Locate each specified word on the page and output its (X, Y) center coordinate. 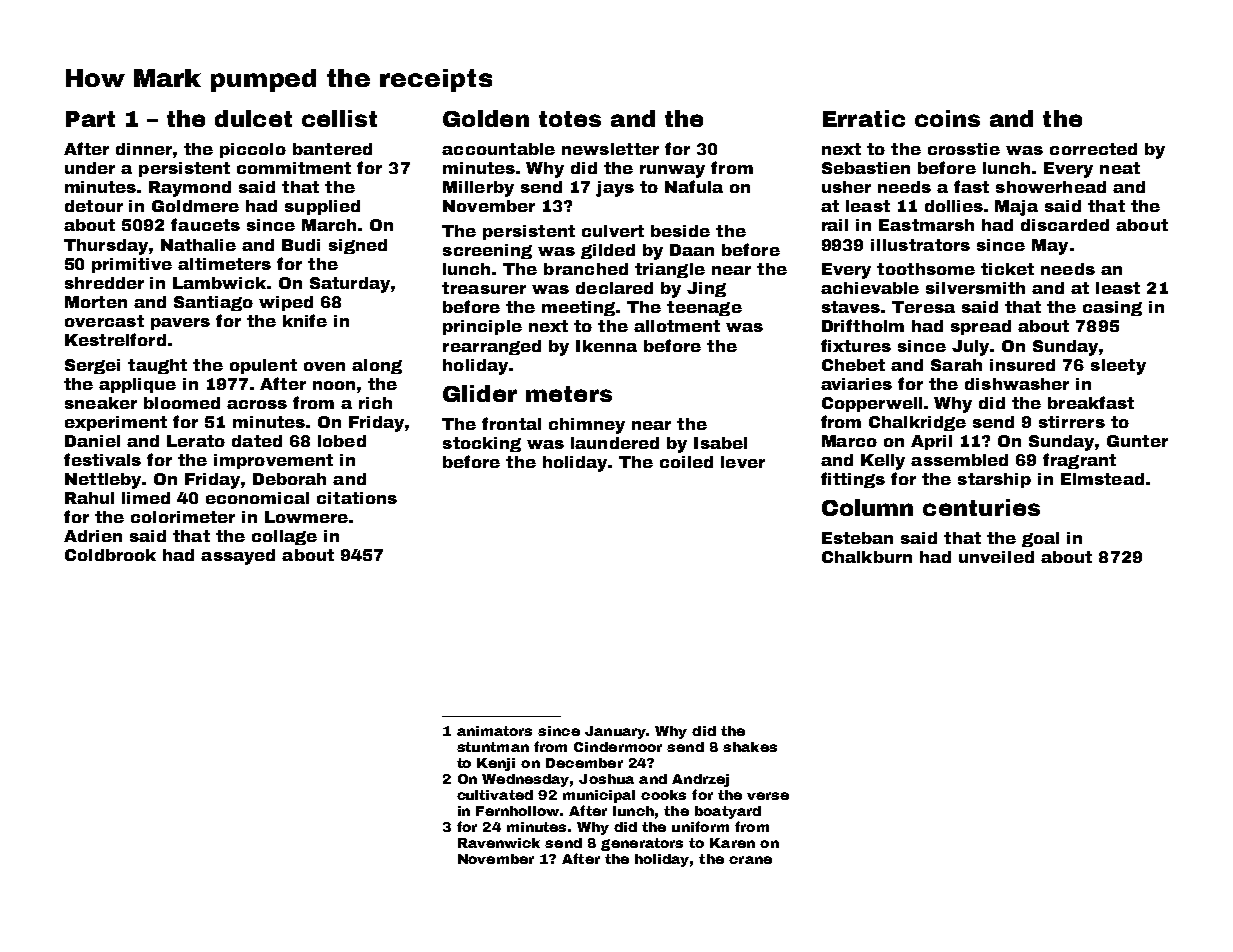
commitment (294, 168)
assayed (238, 557)
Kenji (496, 764)
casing (1112, 308)
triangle (670, 270)
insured (1022, 365)
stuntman (493, 747)
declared (614, 288)
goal (1040, 539)
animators (494, 731)
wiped (286, 303)
